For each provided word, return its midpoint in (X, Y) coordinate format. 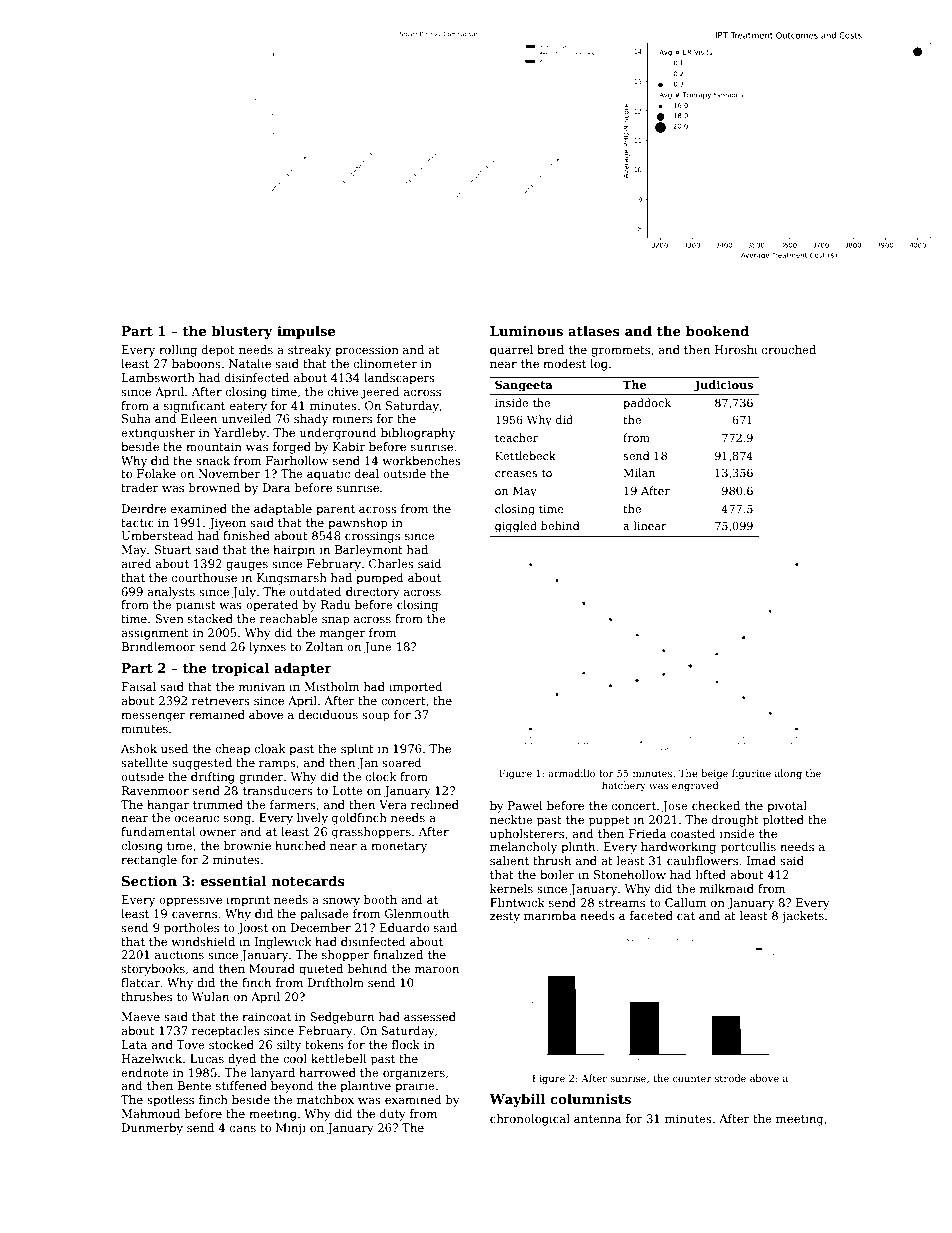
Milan (639, 472)
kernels (511, 888)
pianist (196, 606)
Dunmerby (152, 1129)
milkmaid (727, 888)
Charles (391, 563)
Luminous (526, 331)
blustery (242, 332)
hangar (168, 806)
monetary (399, 847)
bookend (717, 331)
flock (406, 1044)
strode (730, 1078)
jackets (802, 917)
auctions (179, 954)
